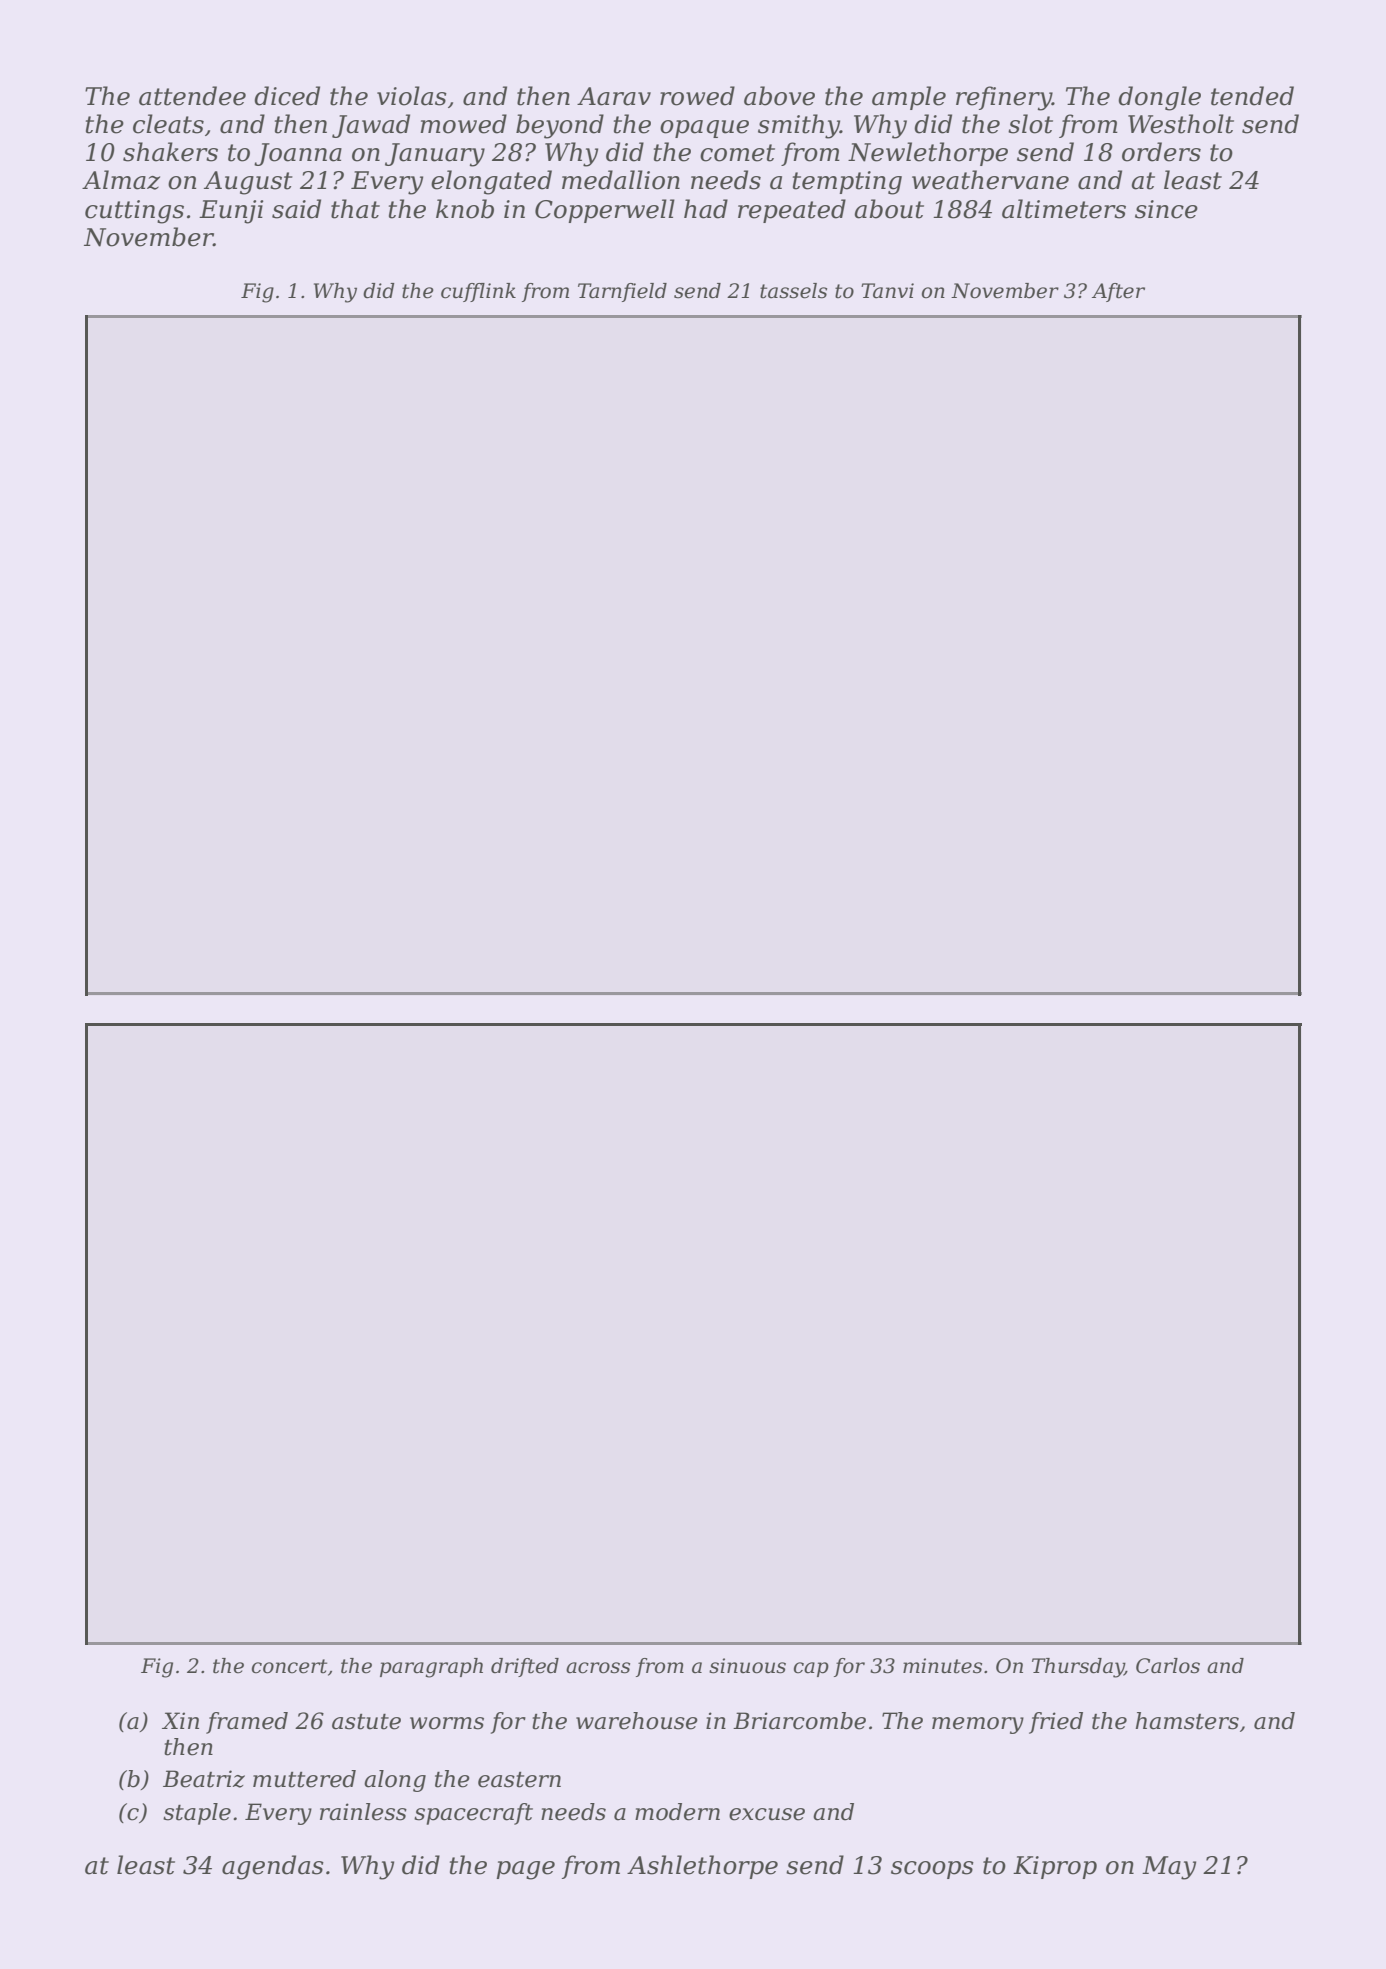 The image size is (1386, 1969). Describe the element at coordinates (1078, 1668) in the screenshot. I see `Thursday` at that location.
